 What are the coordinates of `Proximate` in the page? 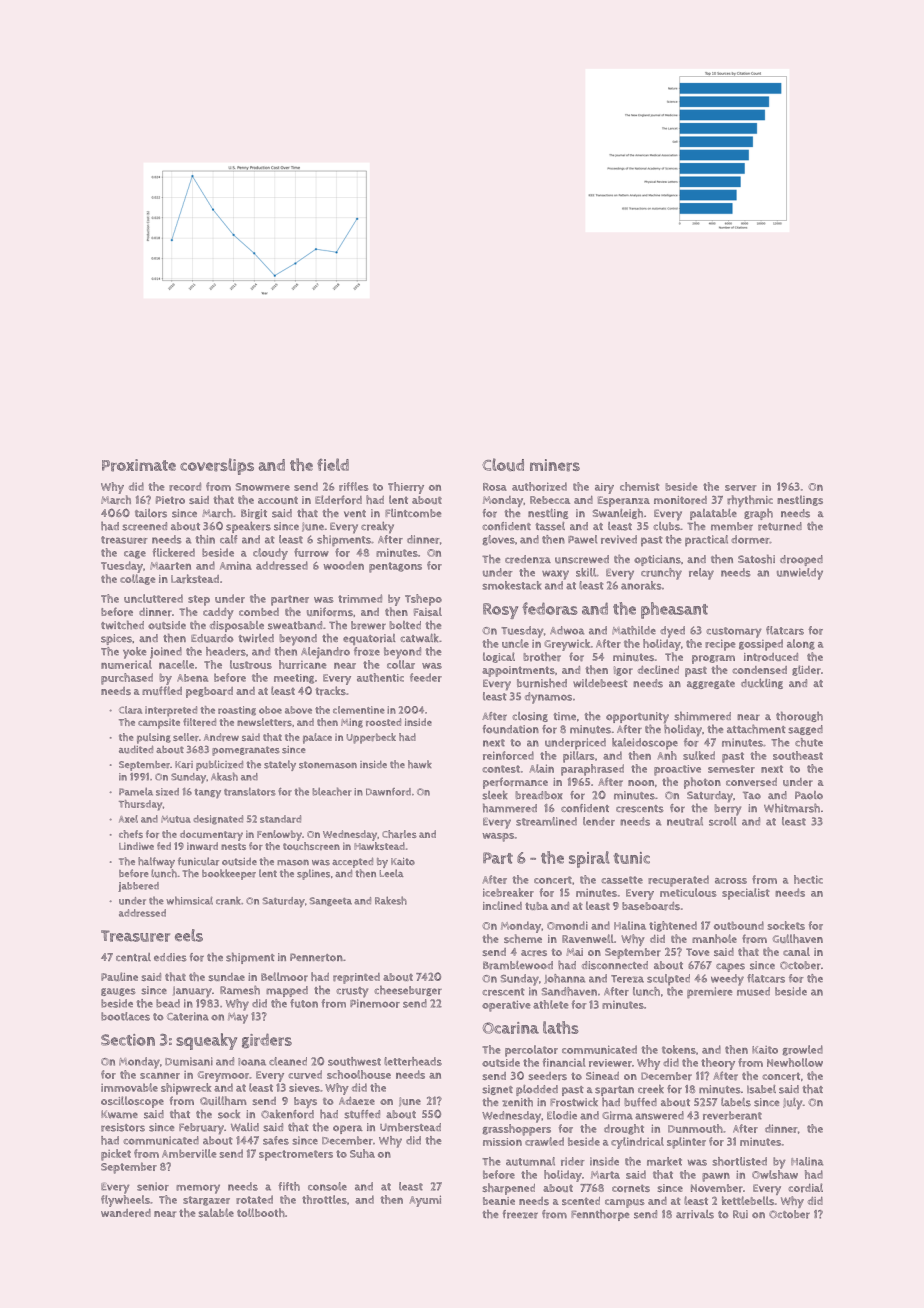 It's located at (139, 465).
